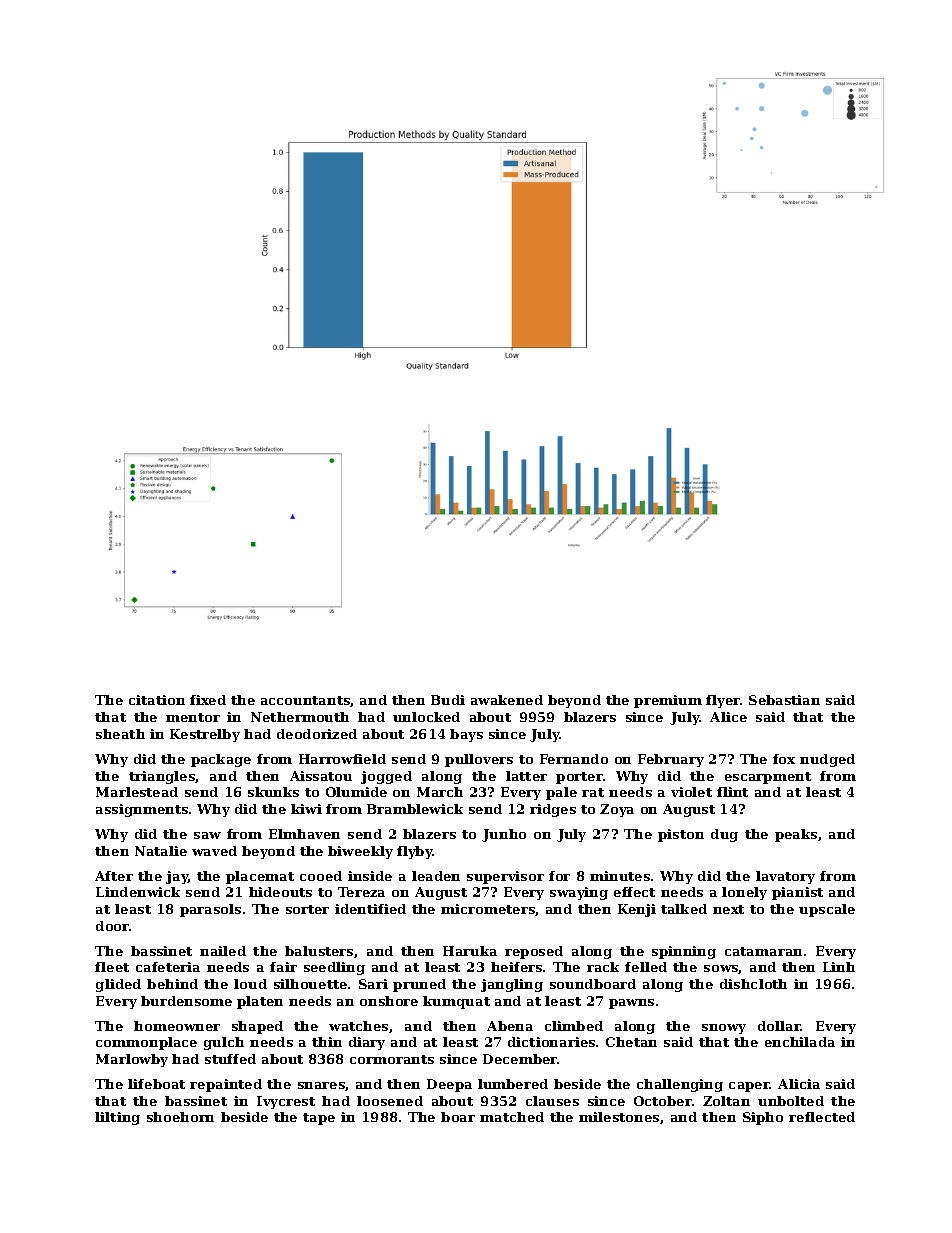 This screenshot has width=952, height=1233. I want to click on Sipho, so click(763, 1118).
